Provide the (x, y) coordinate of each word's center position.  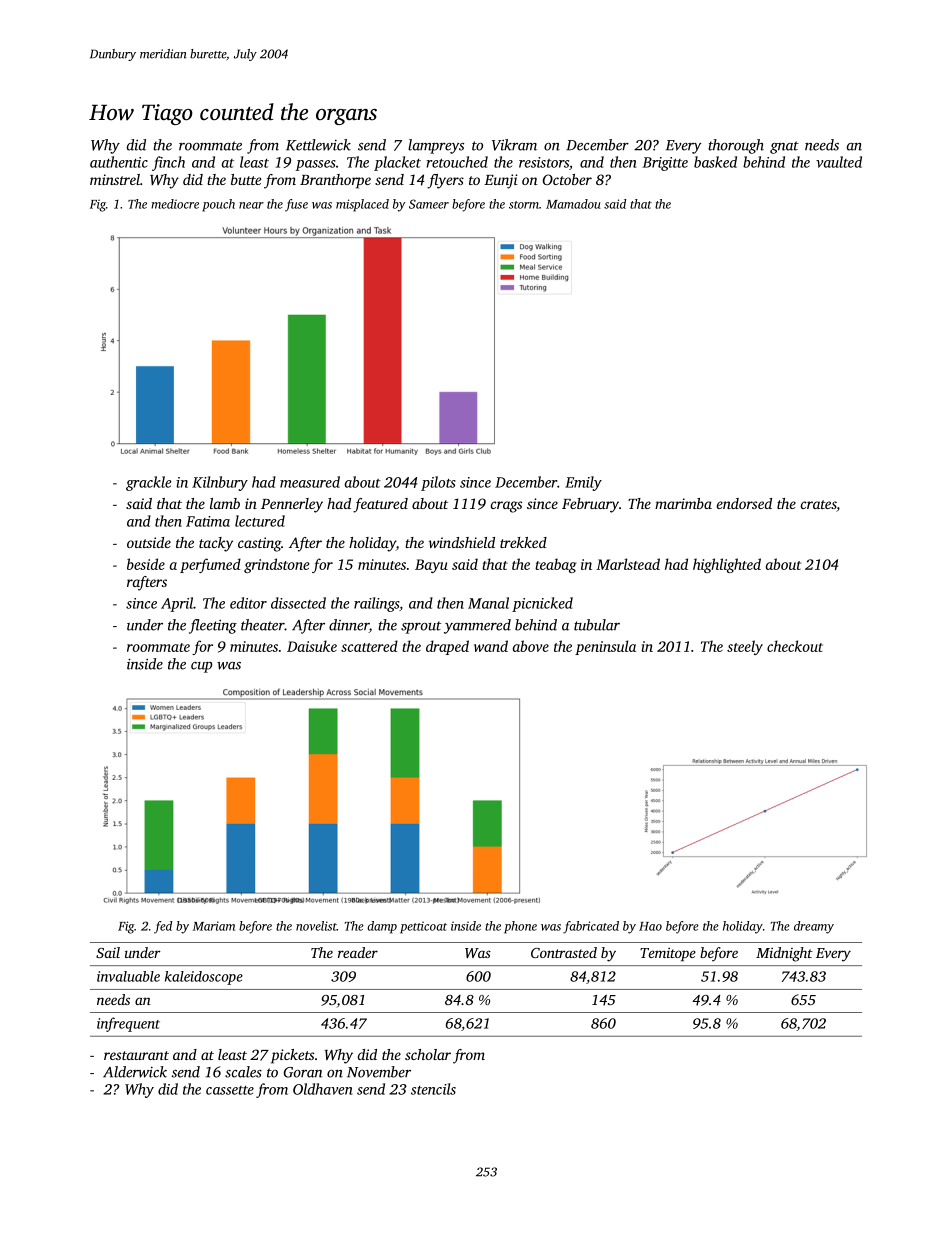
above (531, 646)
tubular (597, 625)
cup (201, 667)
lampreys (436, 146)
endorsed (744, 503)
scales (243, 1072)
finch (168, 163)
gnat (784, 147)
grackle (149, 483)
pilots (438, 483)
